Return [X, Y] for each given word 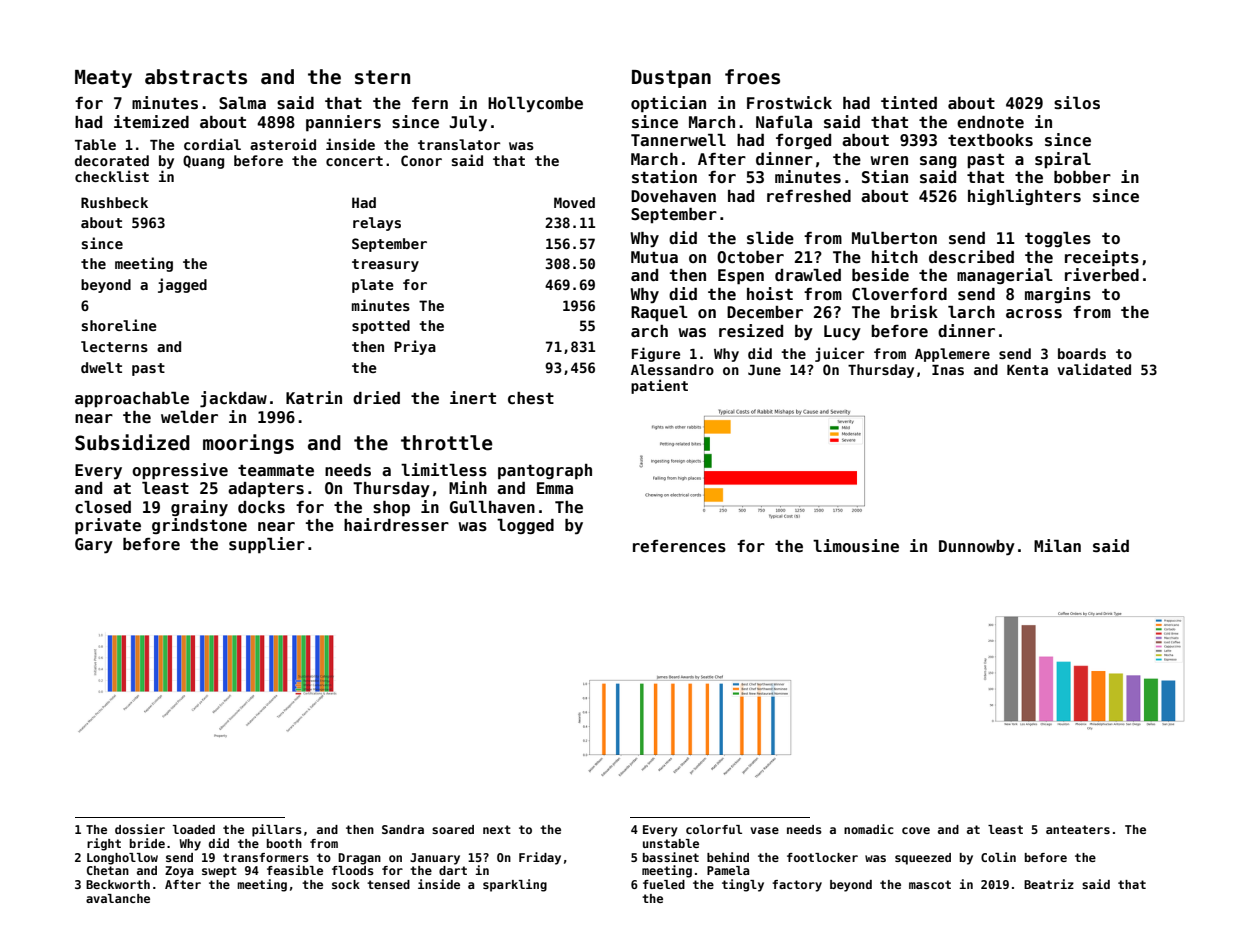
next [497, 829]
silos [1077, 103]
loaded [194, 829]
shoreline [119, 325]
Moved [574, 202]
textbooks [990, 140]
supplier [267, 545]
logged [525, 526]
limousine [856, 546]
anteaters [1078, 829]
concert [354, 161]
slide [770, 238]
